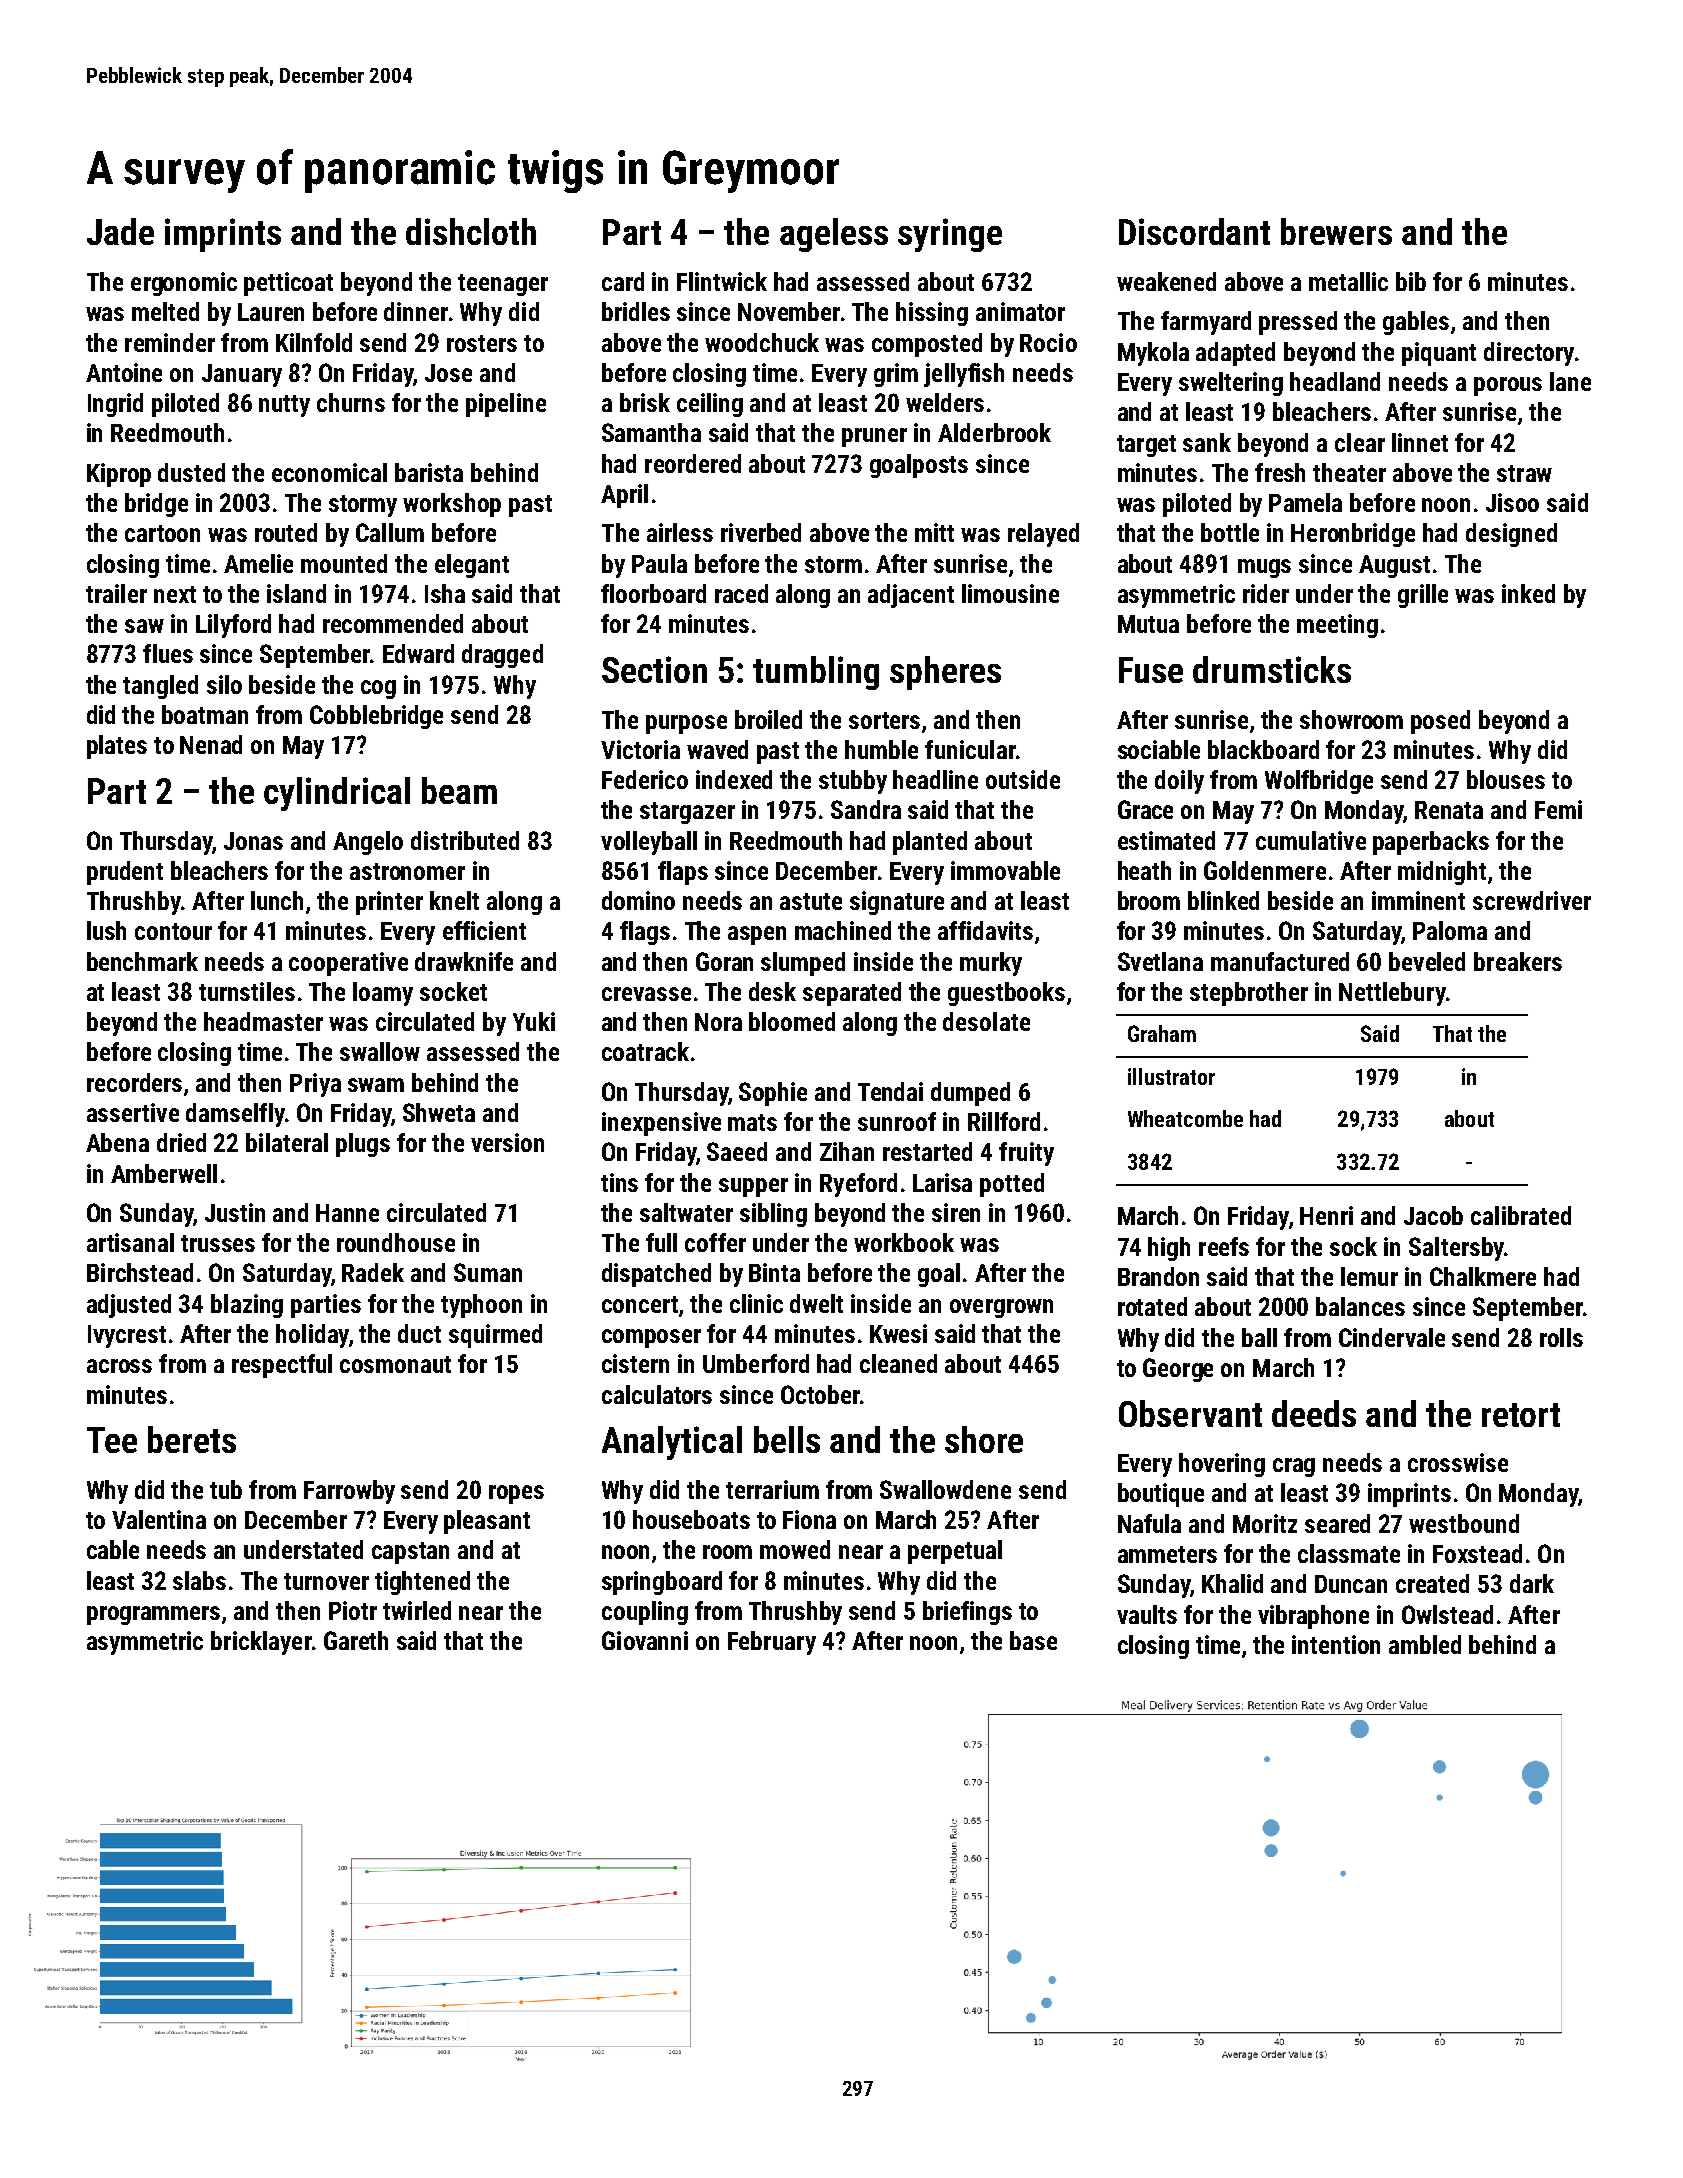  What do you see at coordinates (1511, 535) in the screenshot?
I see `designed` at bounding box center [1511, 535].
